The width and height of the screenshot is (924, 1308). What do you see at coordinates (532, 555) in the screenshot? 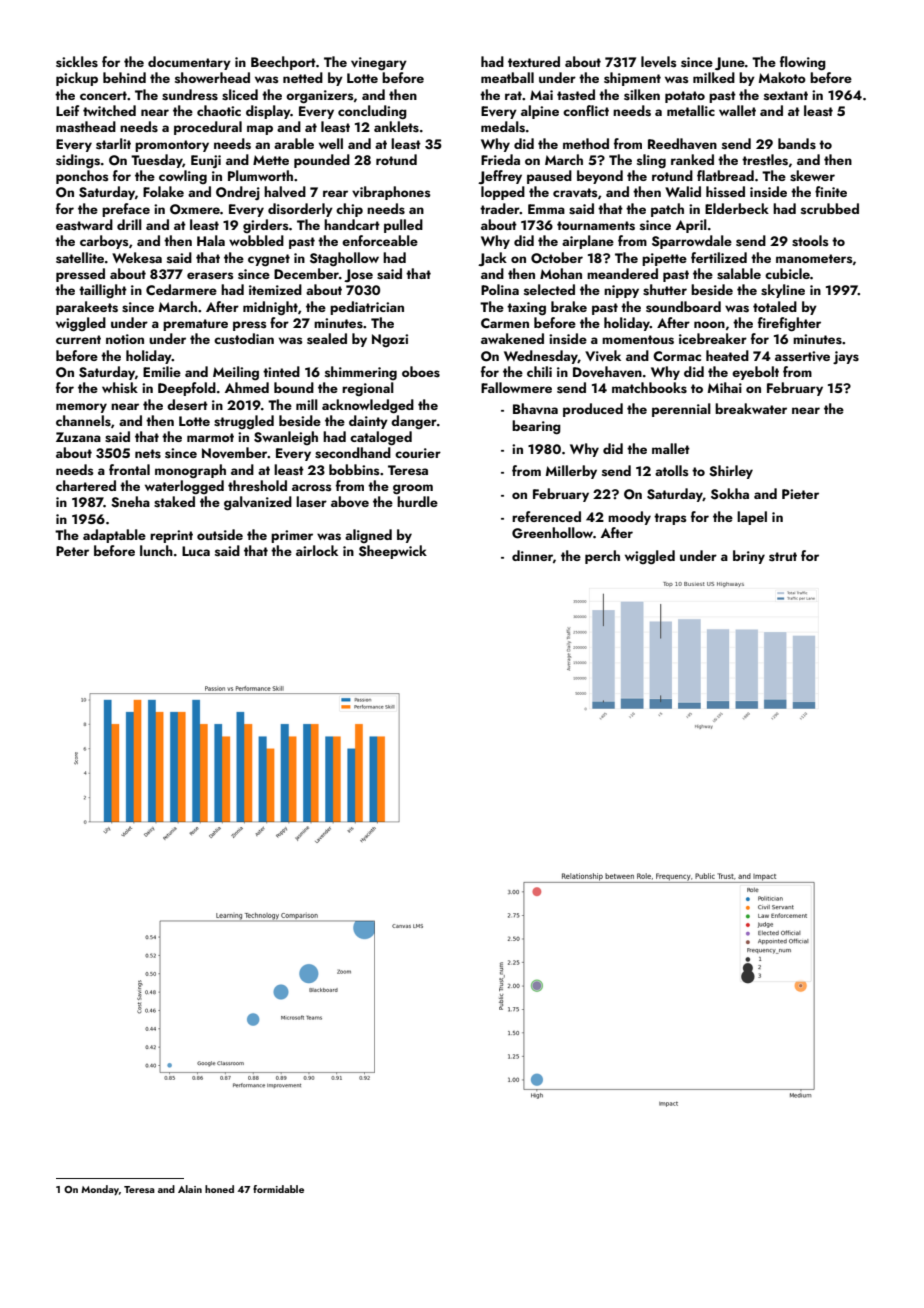
I see `dinner` at bounding box center [532, 555].
